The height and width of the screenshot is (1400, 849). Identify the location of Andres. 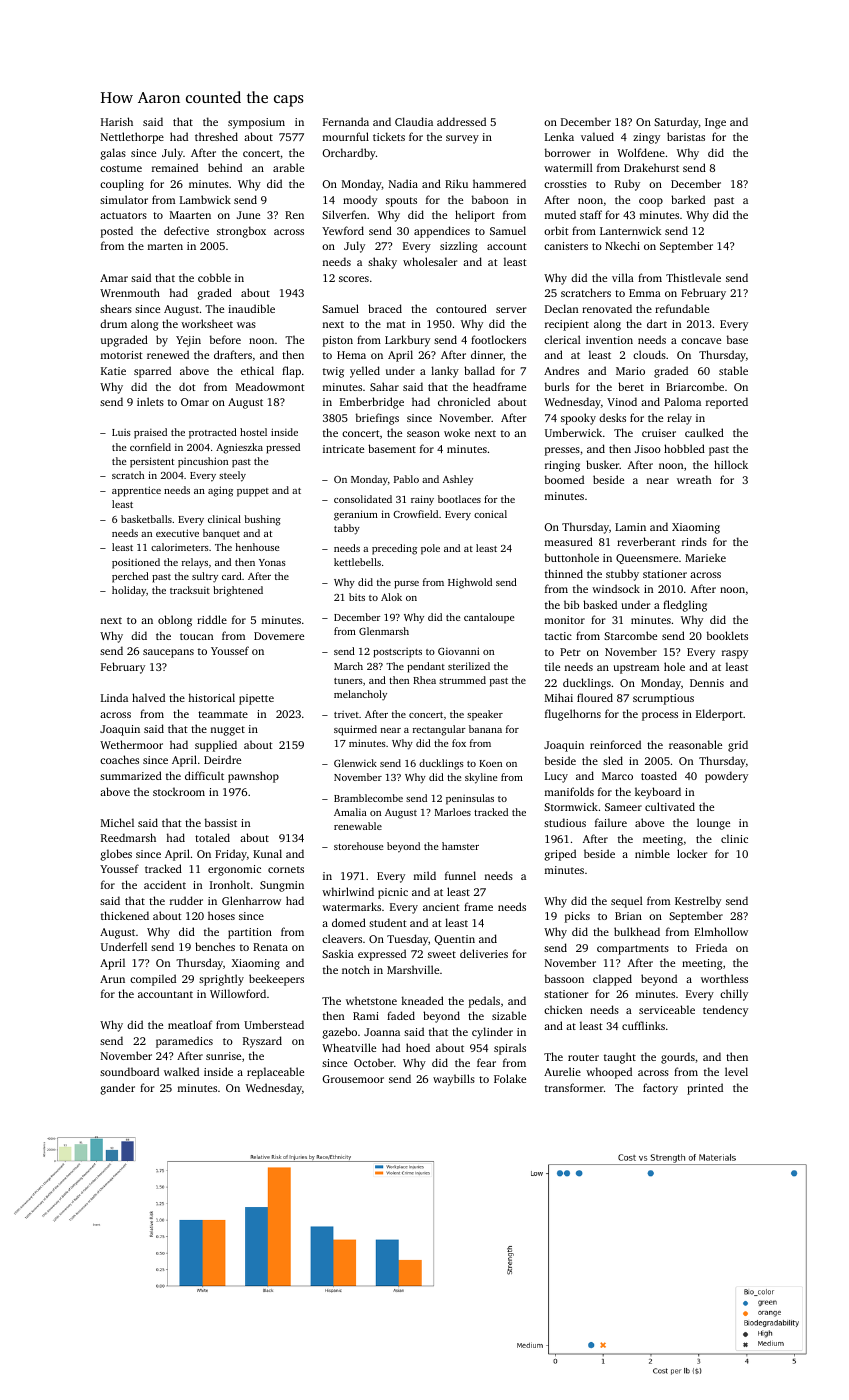
(561, 370).
